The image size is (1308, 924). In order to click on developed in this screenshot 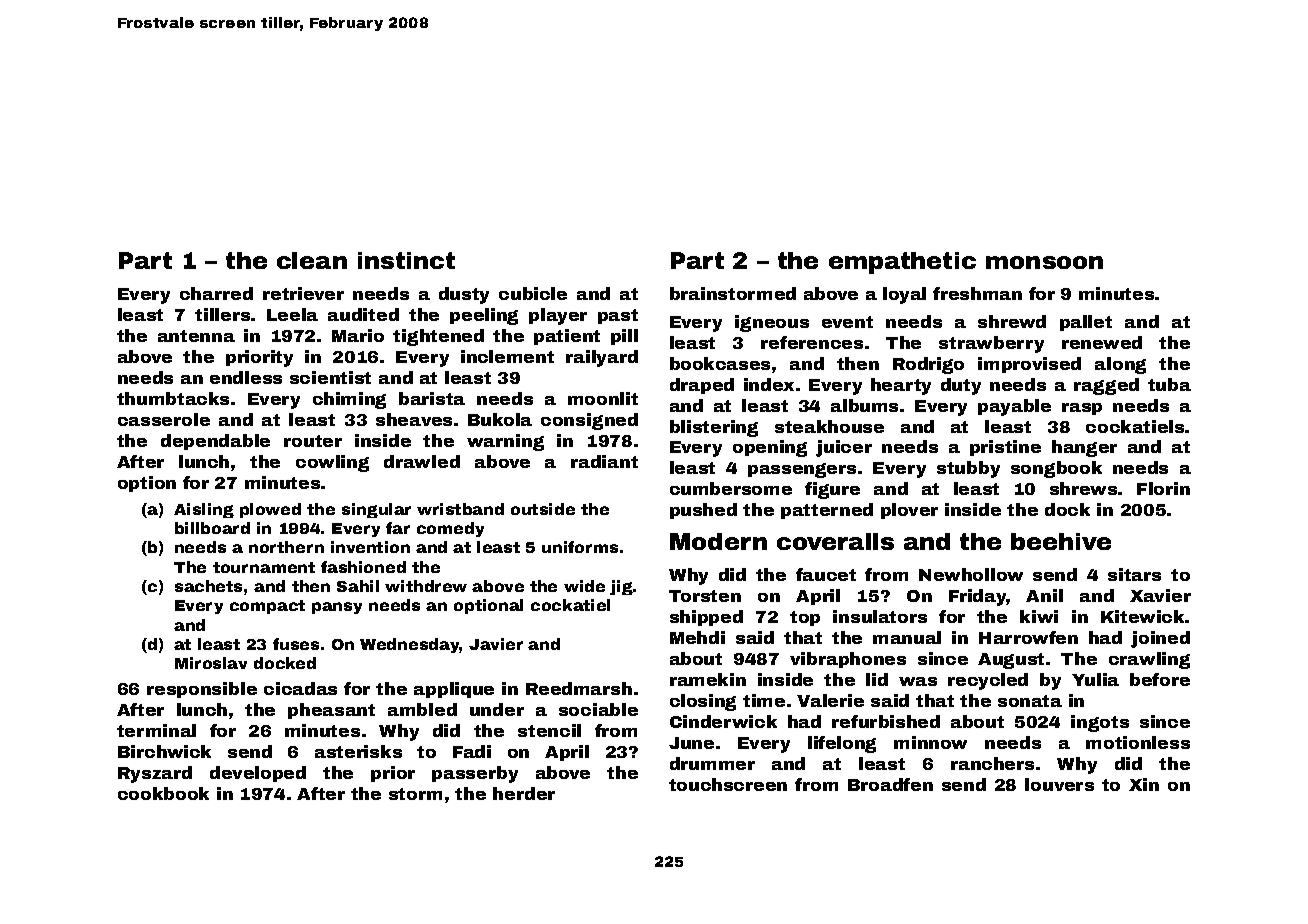, I will do `click(258, 774)`.
